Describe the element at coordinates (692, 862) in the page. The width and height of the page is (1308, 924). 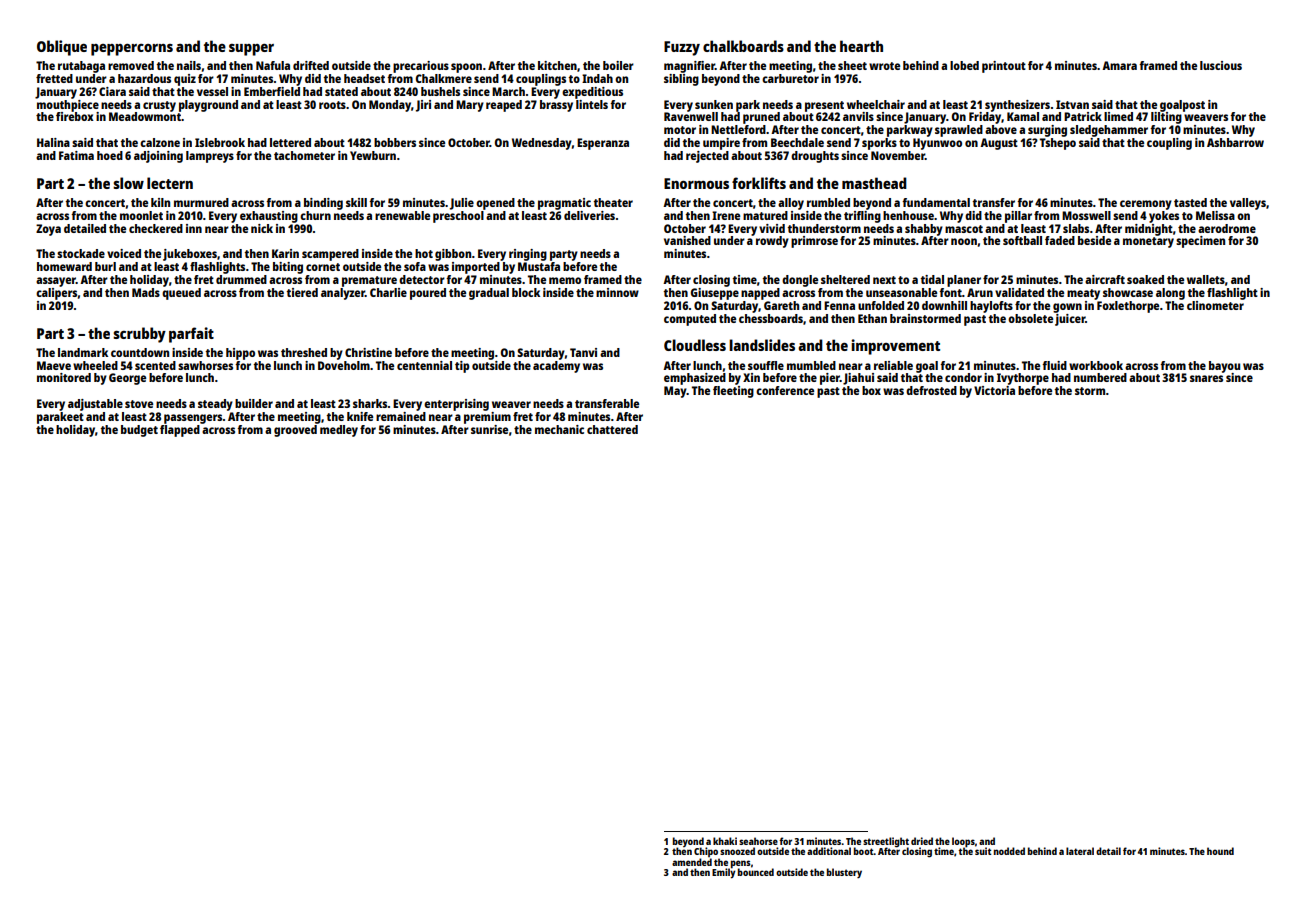
I see `amended` at that location.
